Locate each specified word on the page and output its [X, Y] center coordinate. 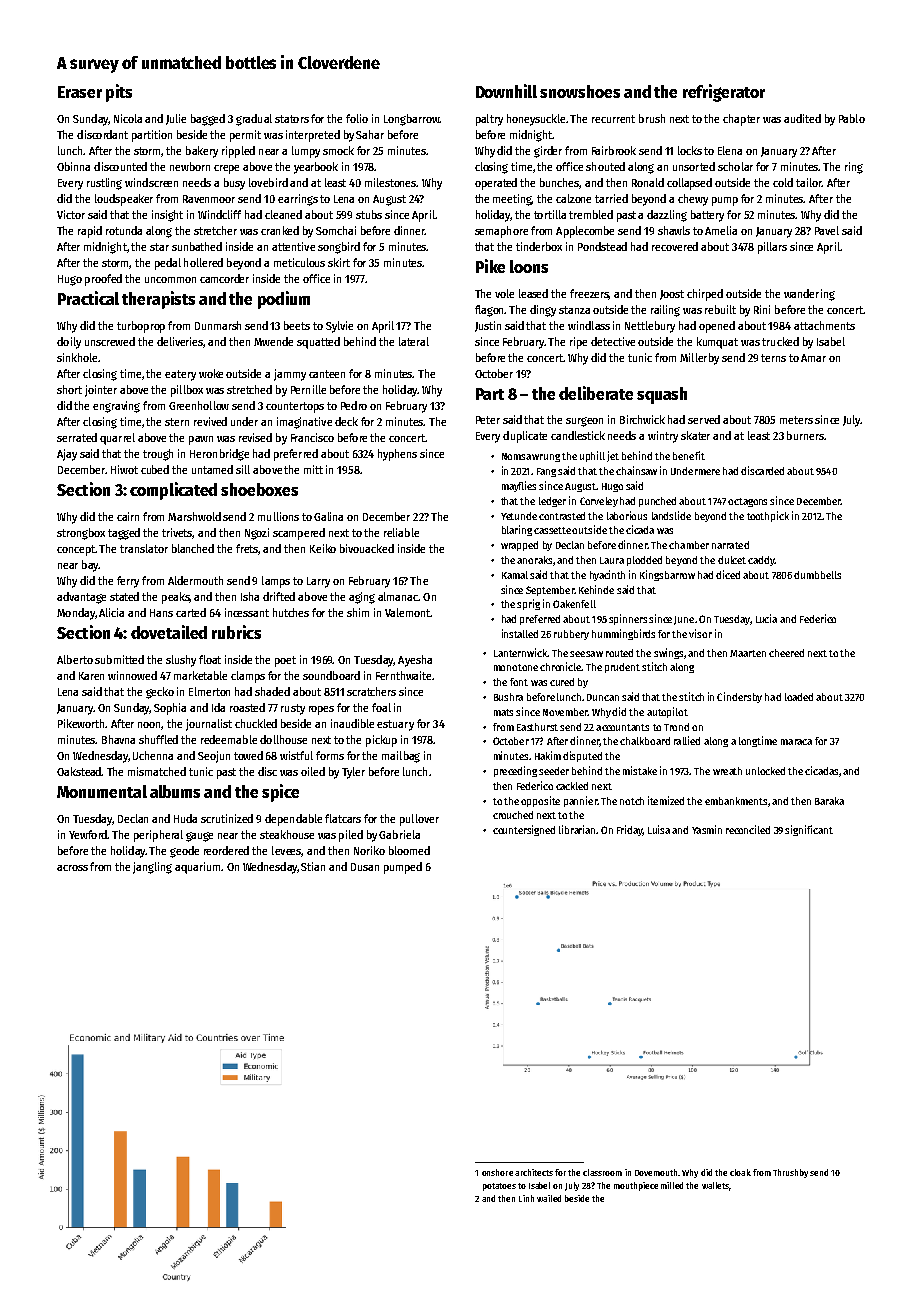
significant [809, 830]
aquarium [197, 868]
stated [124, 596]
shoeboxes [259, 489]
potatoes [499, 1187]
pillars [772, 248]
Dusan [365, 867]
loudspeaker [124, 200]
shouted [605, 166]
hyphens [397, 455]
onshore [497, 1172]
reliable [401, 532]
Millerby [699, 359]
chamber [689, 545]
